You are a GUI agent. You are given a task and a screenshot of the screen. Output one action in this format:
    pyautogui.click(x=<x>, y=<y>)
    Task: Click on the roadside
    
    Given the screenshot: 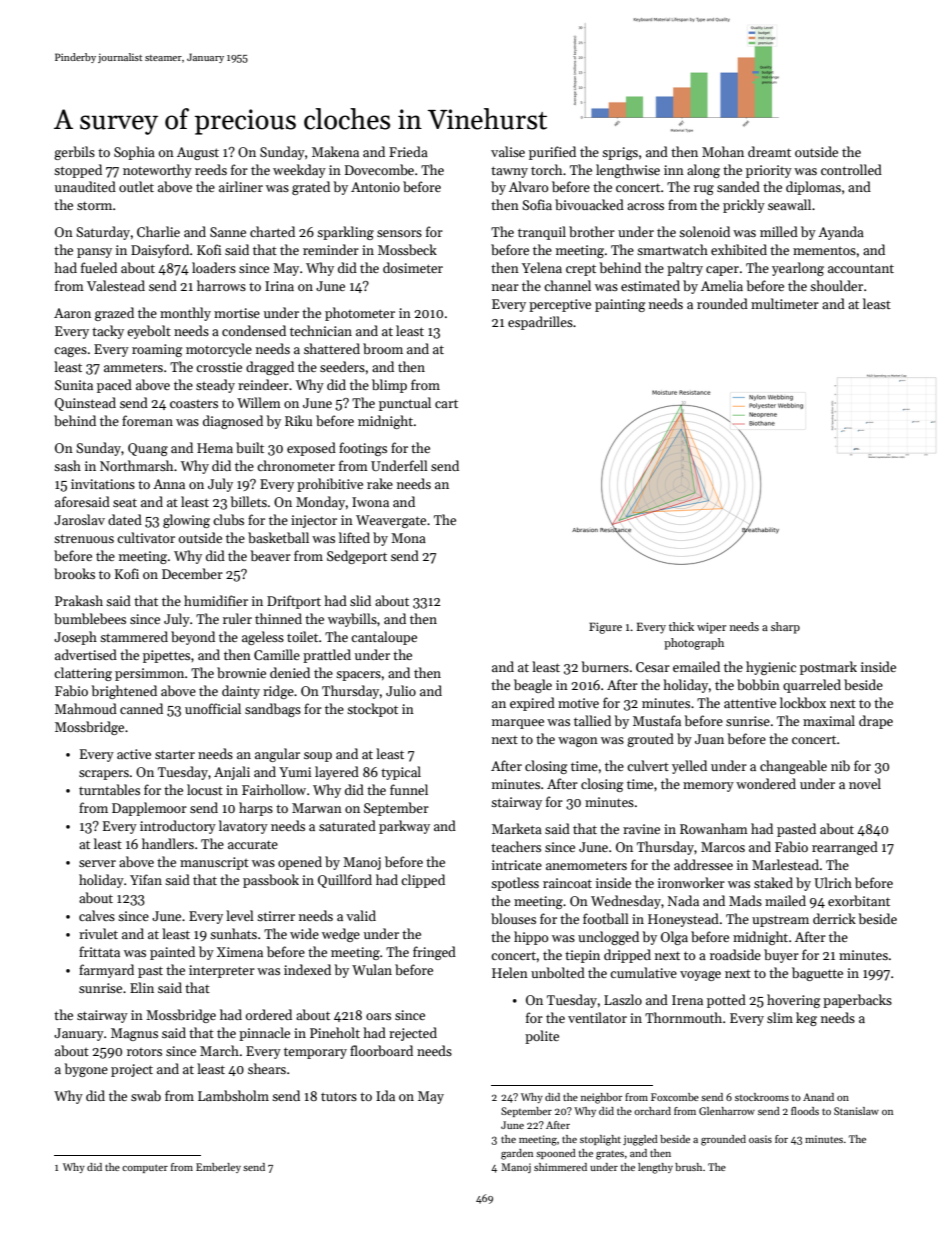 What is the action you would take?
    pyautogui.click(x=735, y=954)
